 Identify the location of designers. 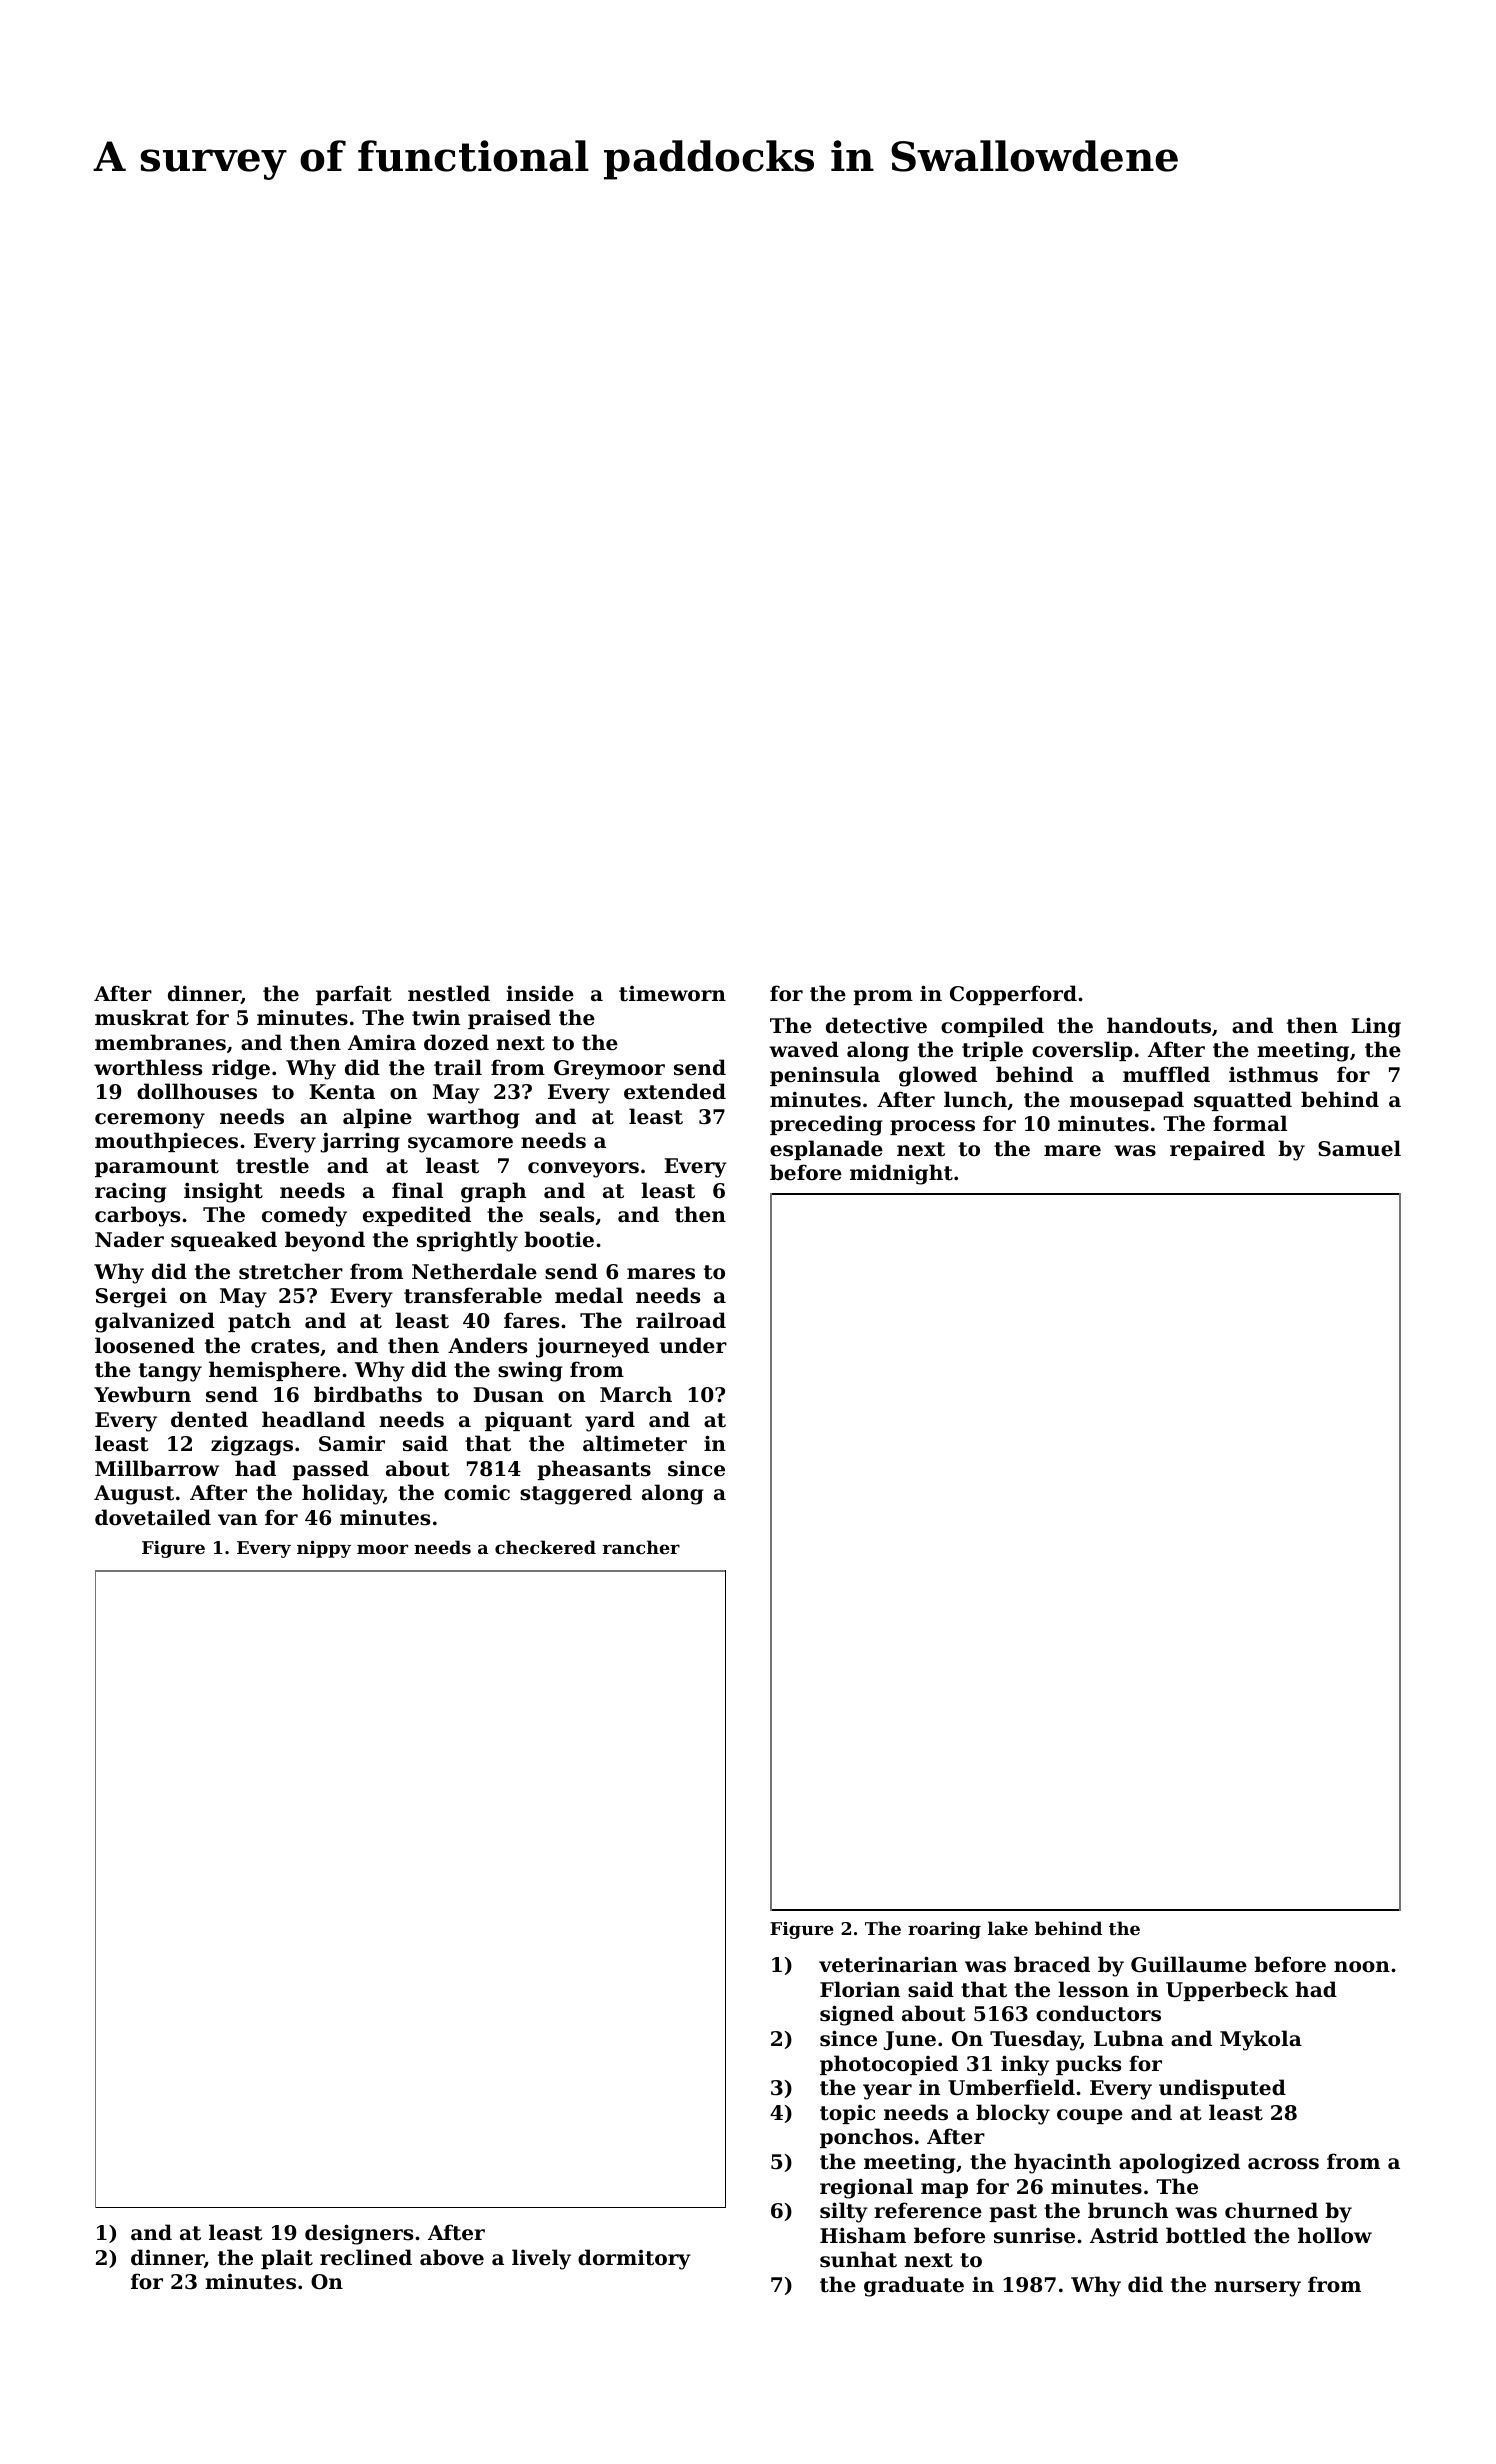
(359, 2234).
